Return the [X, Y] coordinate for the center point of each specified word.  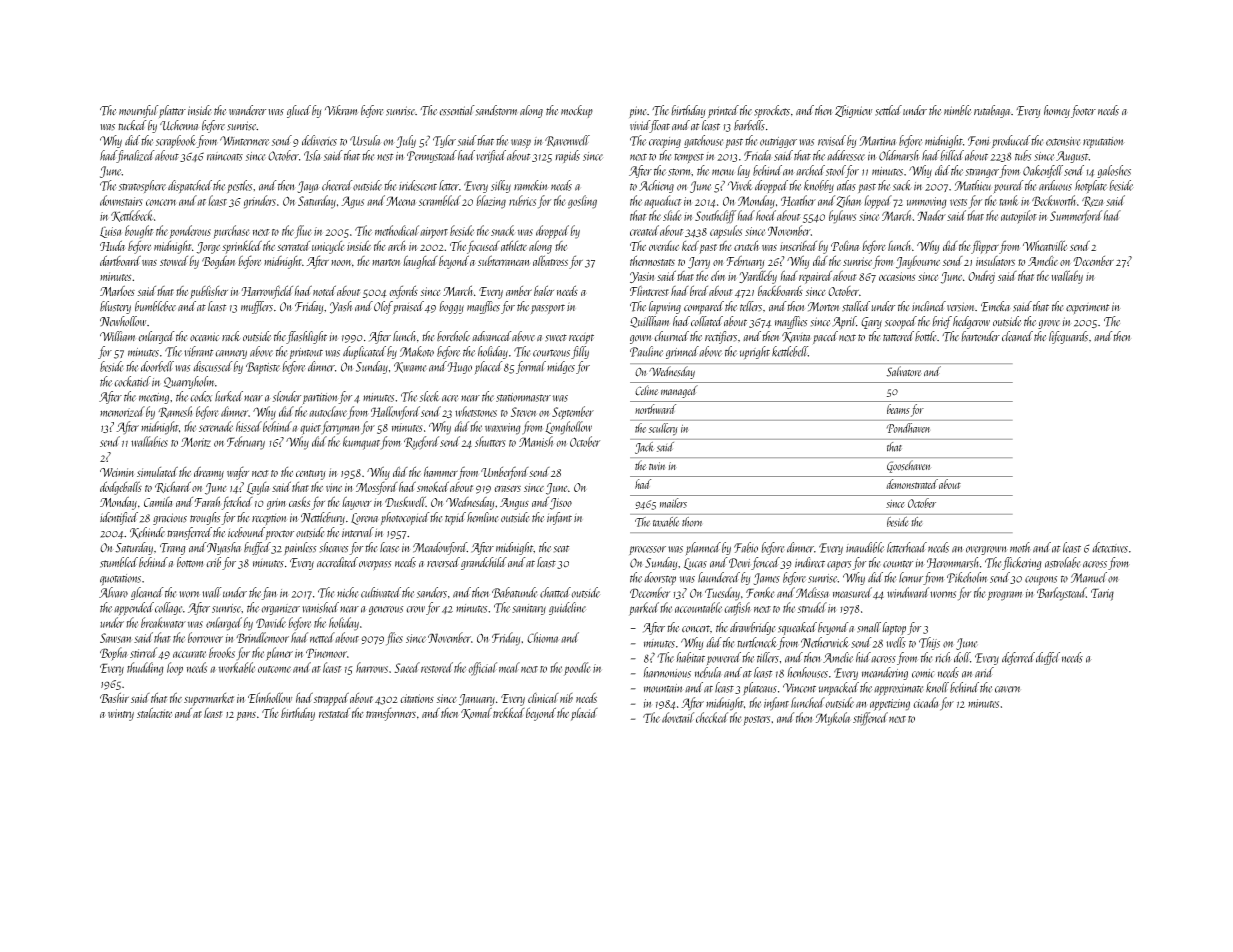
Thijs [929, 643]
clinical [543, 698]
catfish [737, 609]
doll [962, 657]
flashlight [306, 337]
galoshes [1114, 171]
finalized [136, 156]
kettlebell [790, 351]
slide [672, 215]
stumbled [119, 562]
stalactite [154, 712]
